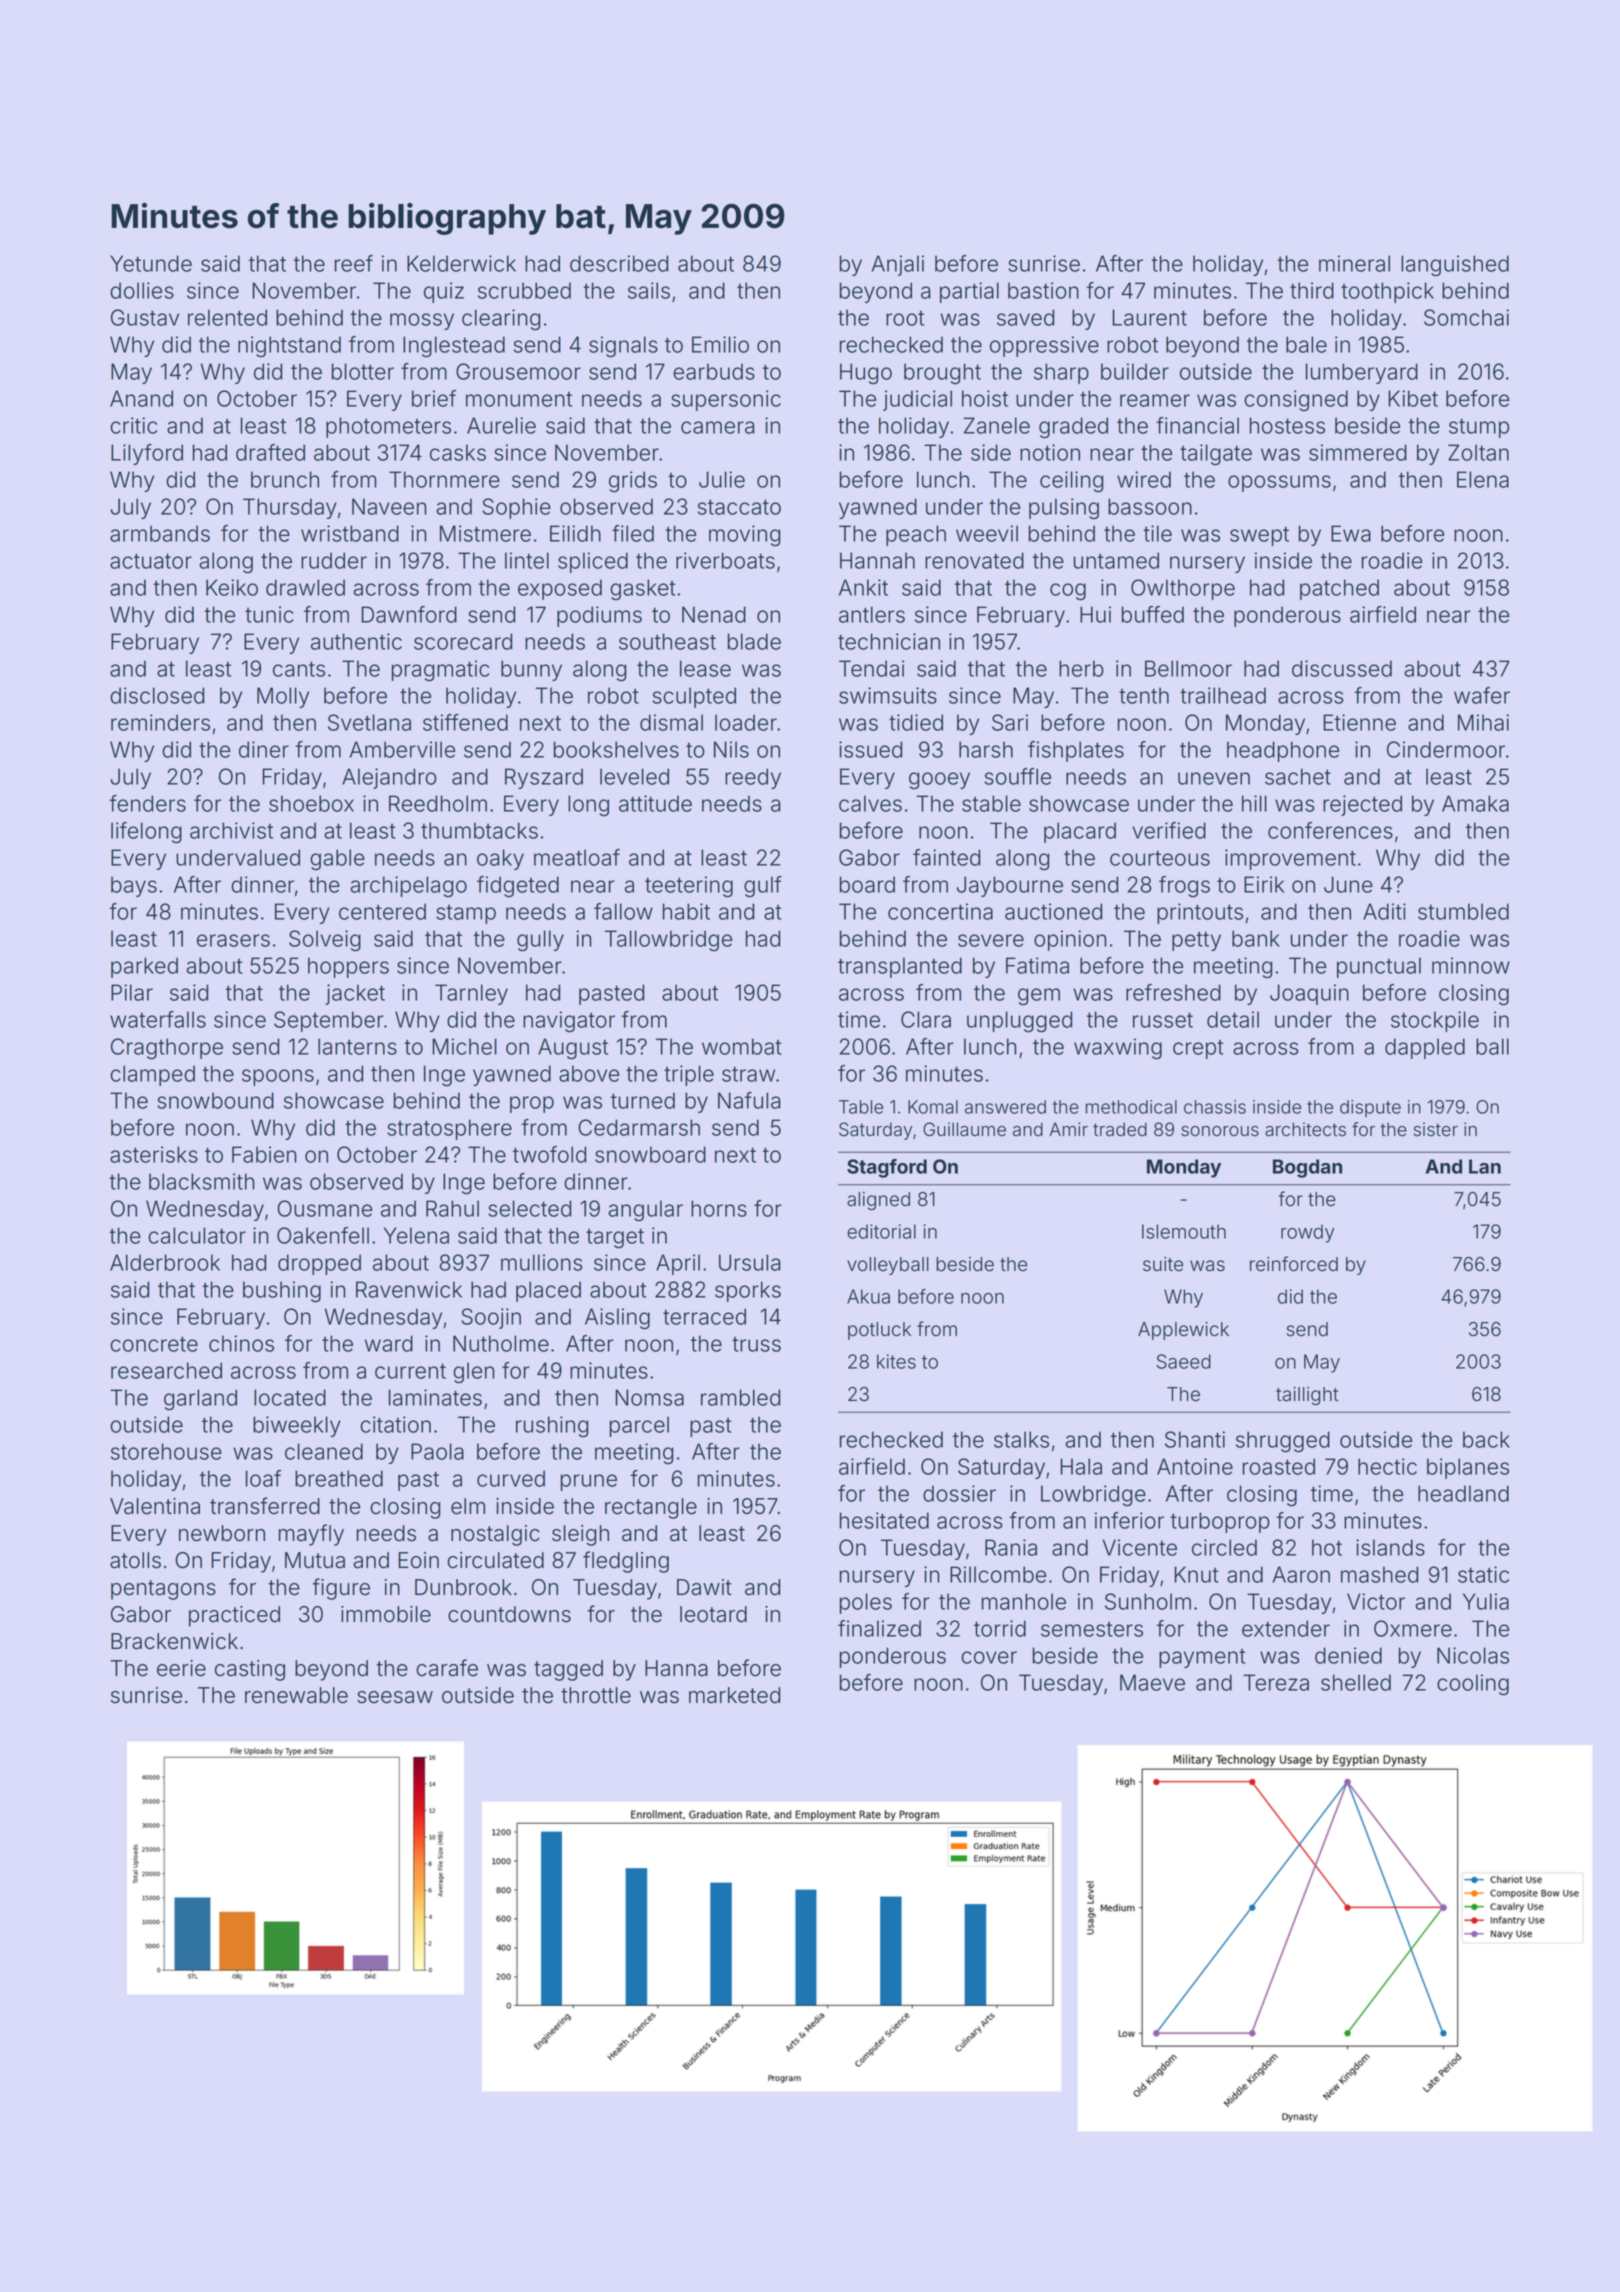 The width and height of the document is (1620, 2292). I want to click on opinion, so click(1070, 940).
